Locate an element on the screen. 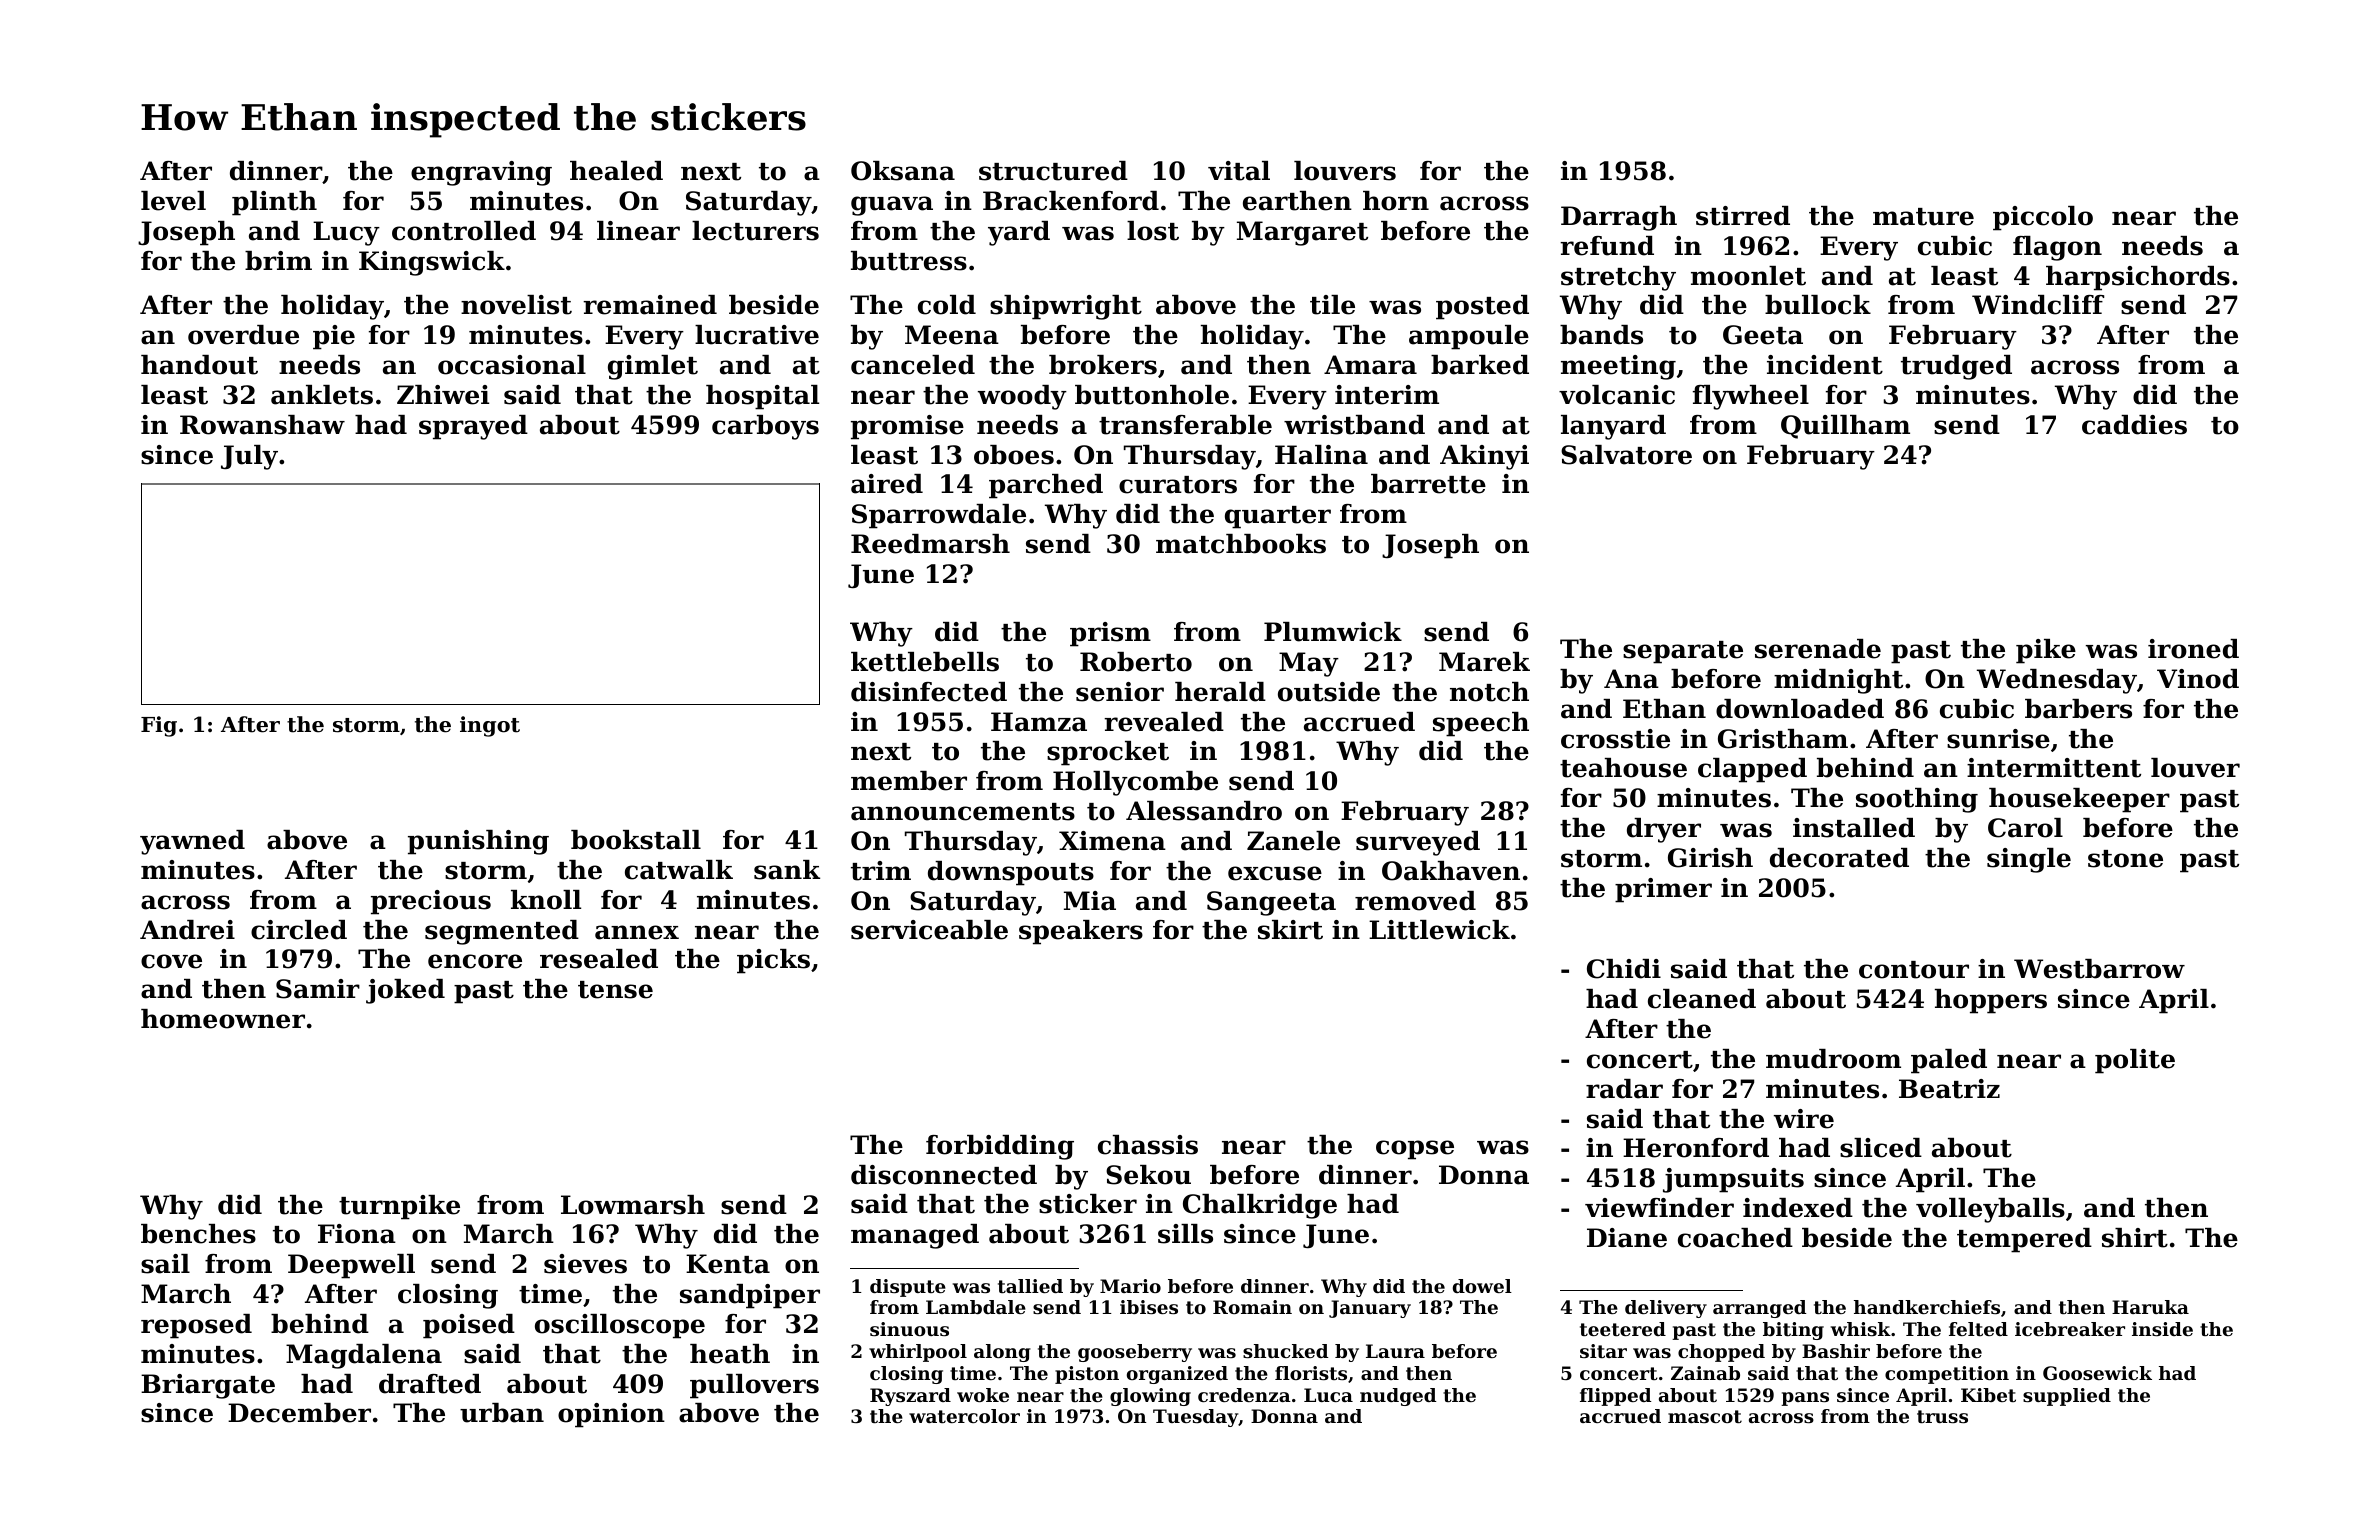 Image resolution: width=2380 pixels, height=1540 pixels. homeowner is located at coordinates (223, 1019).
